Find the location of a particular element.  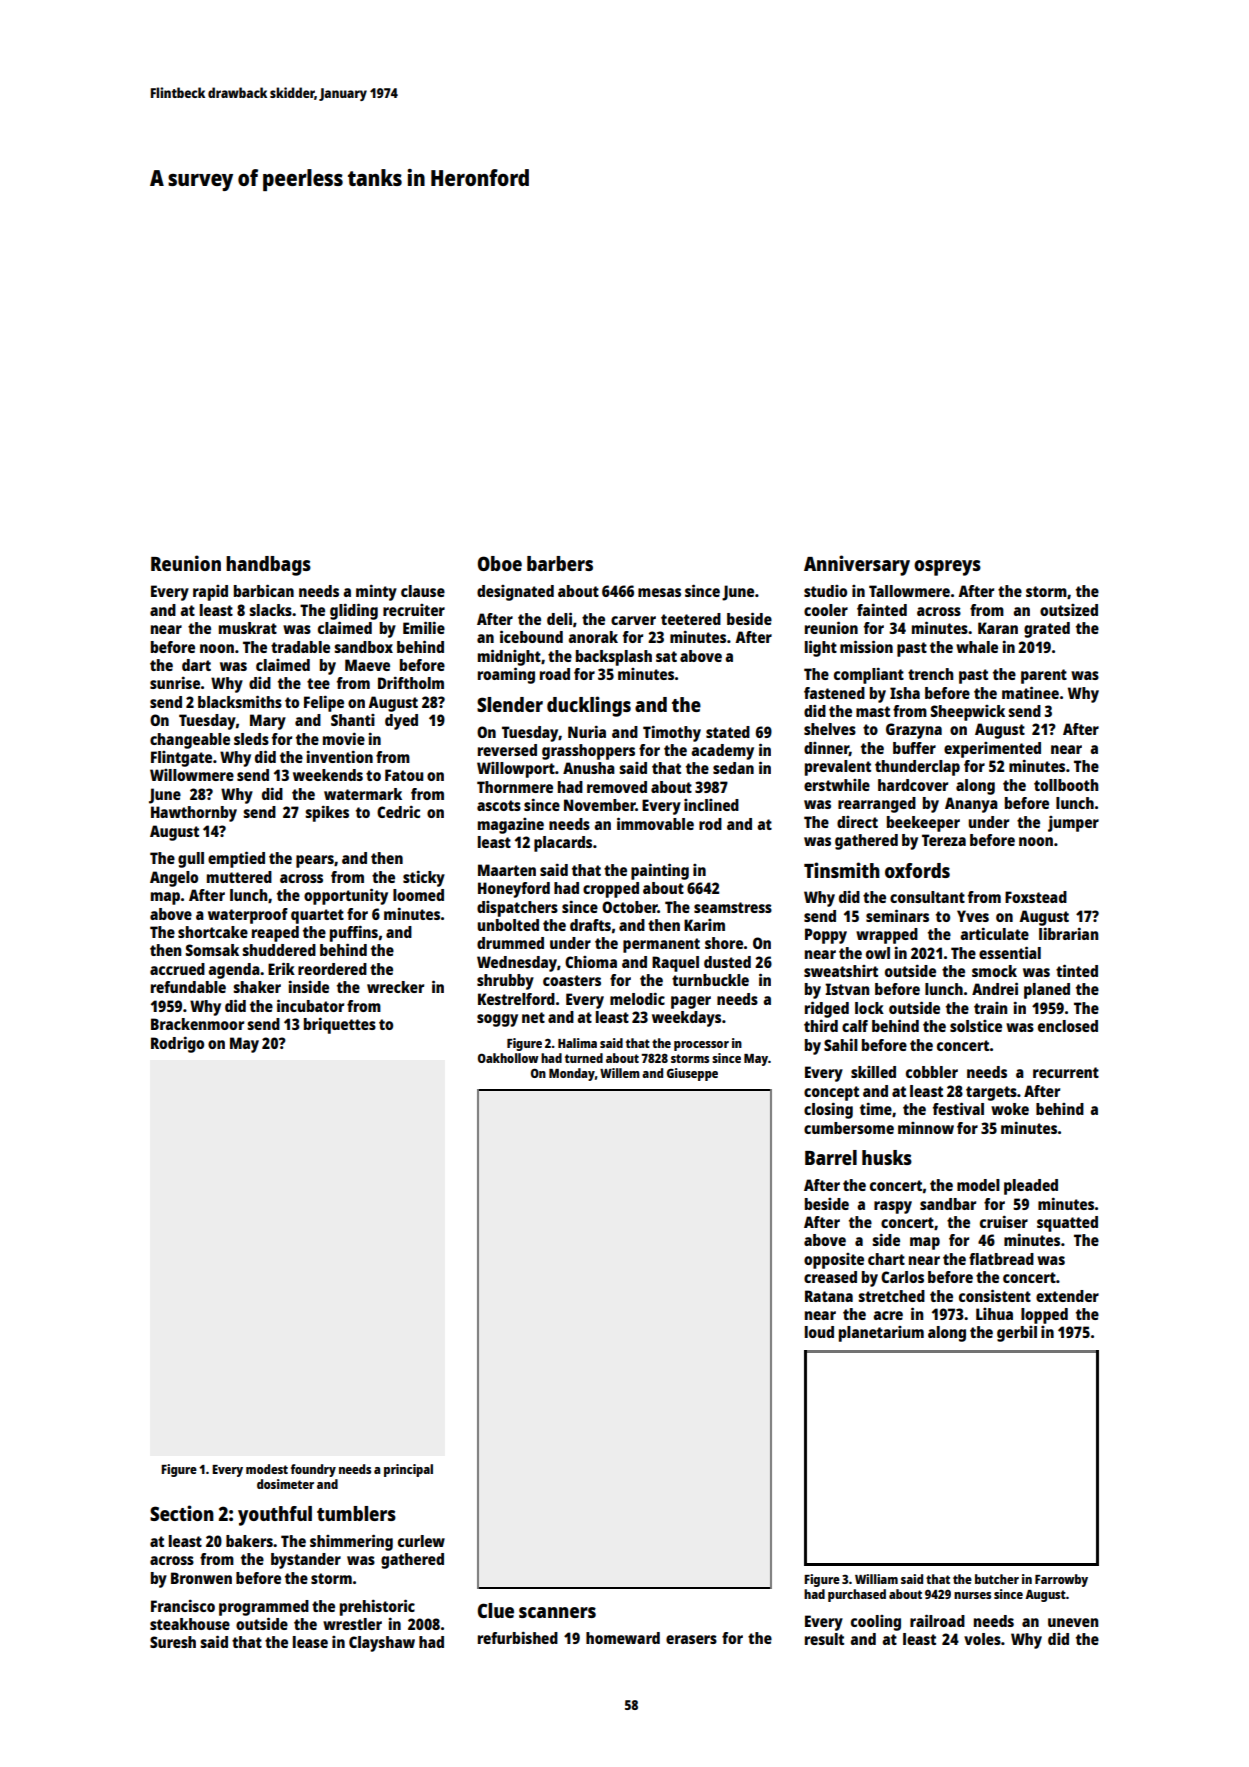

principal is located at coordinates (408, 1470).
